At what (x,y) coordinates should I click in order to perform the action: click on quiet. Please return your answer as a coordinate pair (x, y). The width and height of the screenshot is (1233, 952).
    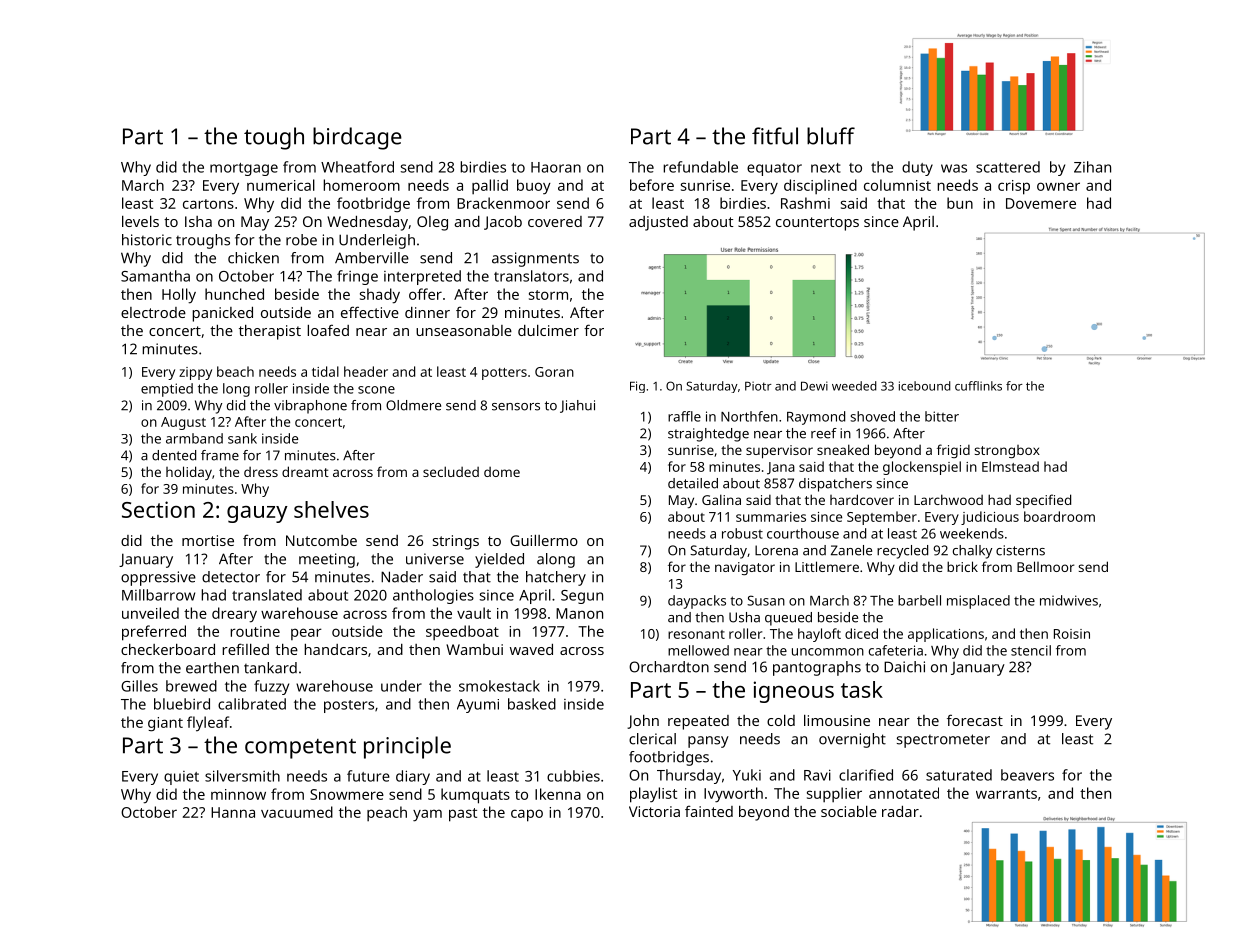
    Looking at the image, I should click on (181, 778).
